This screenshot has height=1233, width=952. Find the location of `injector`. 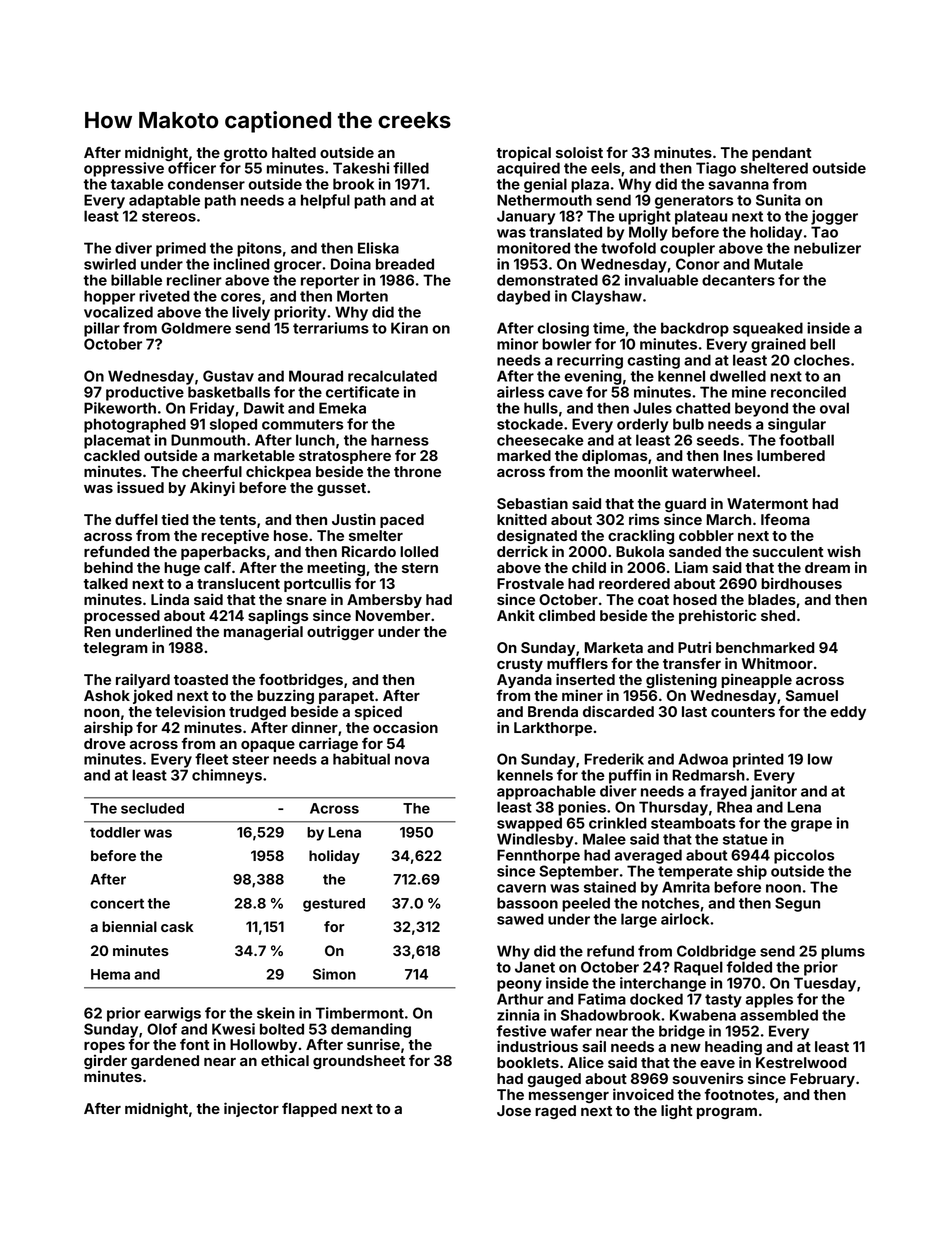

injector is located at coordinates (251, 1109).
